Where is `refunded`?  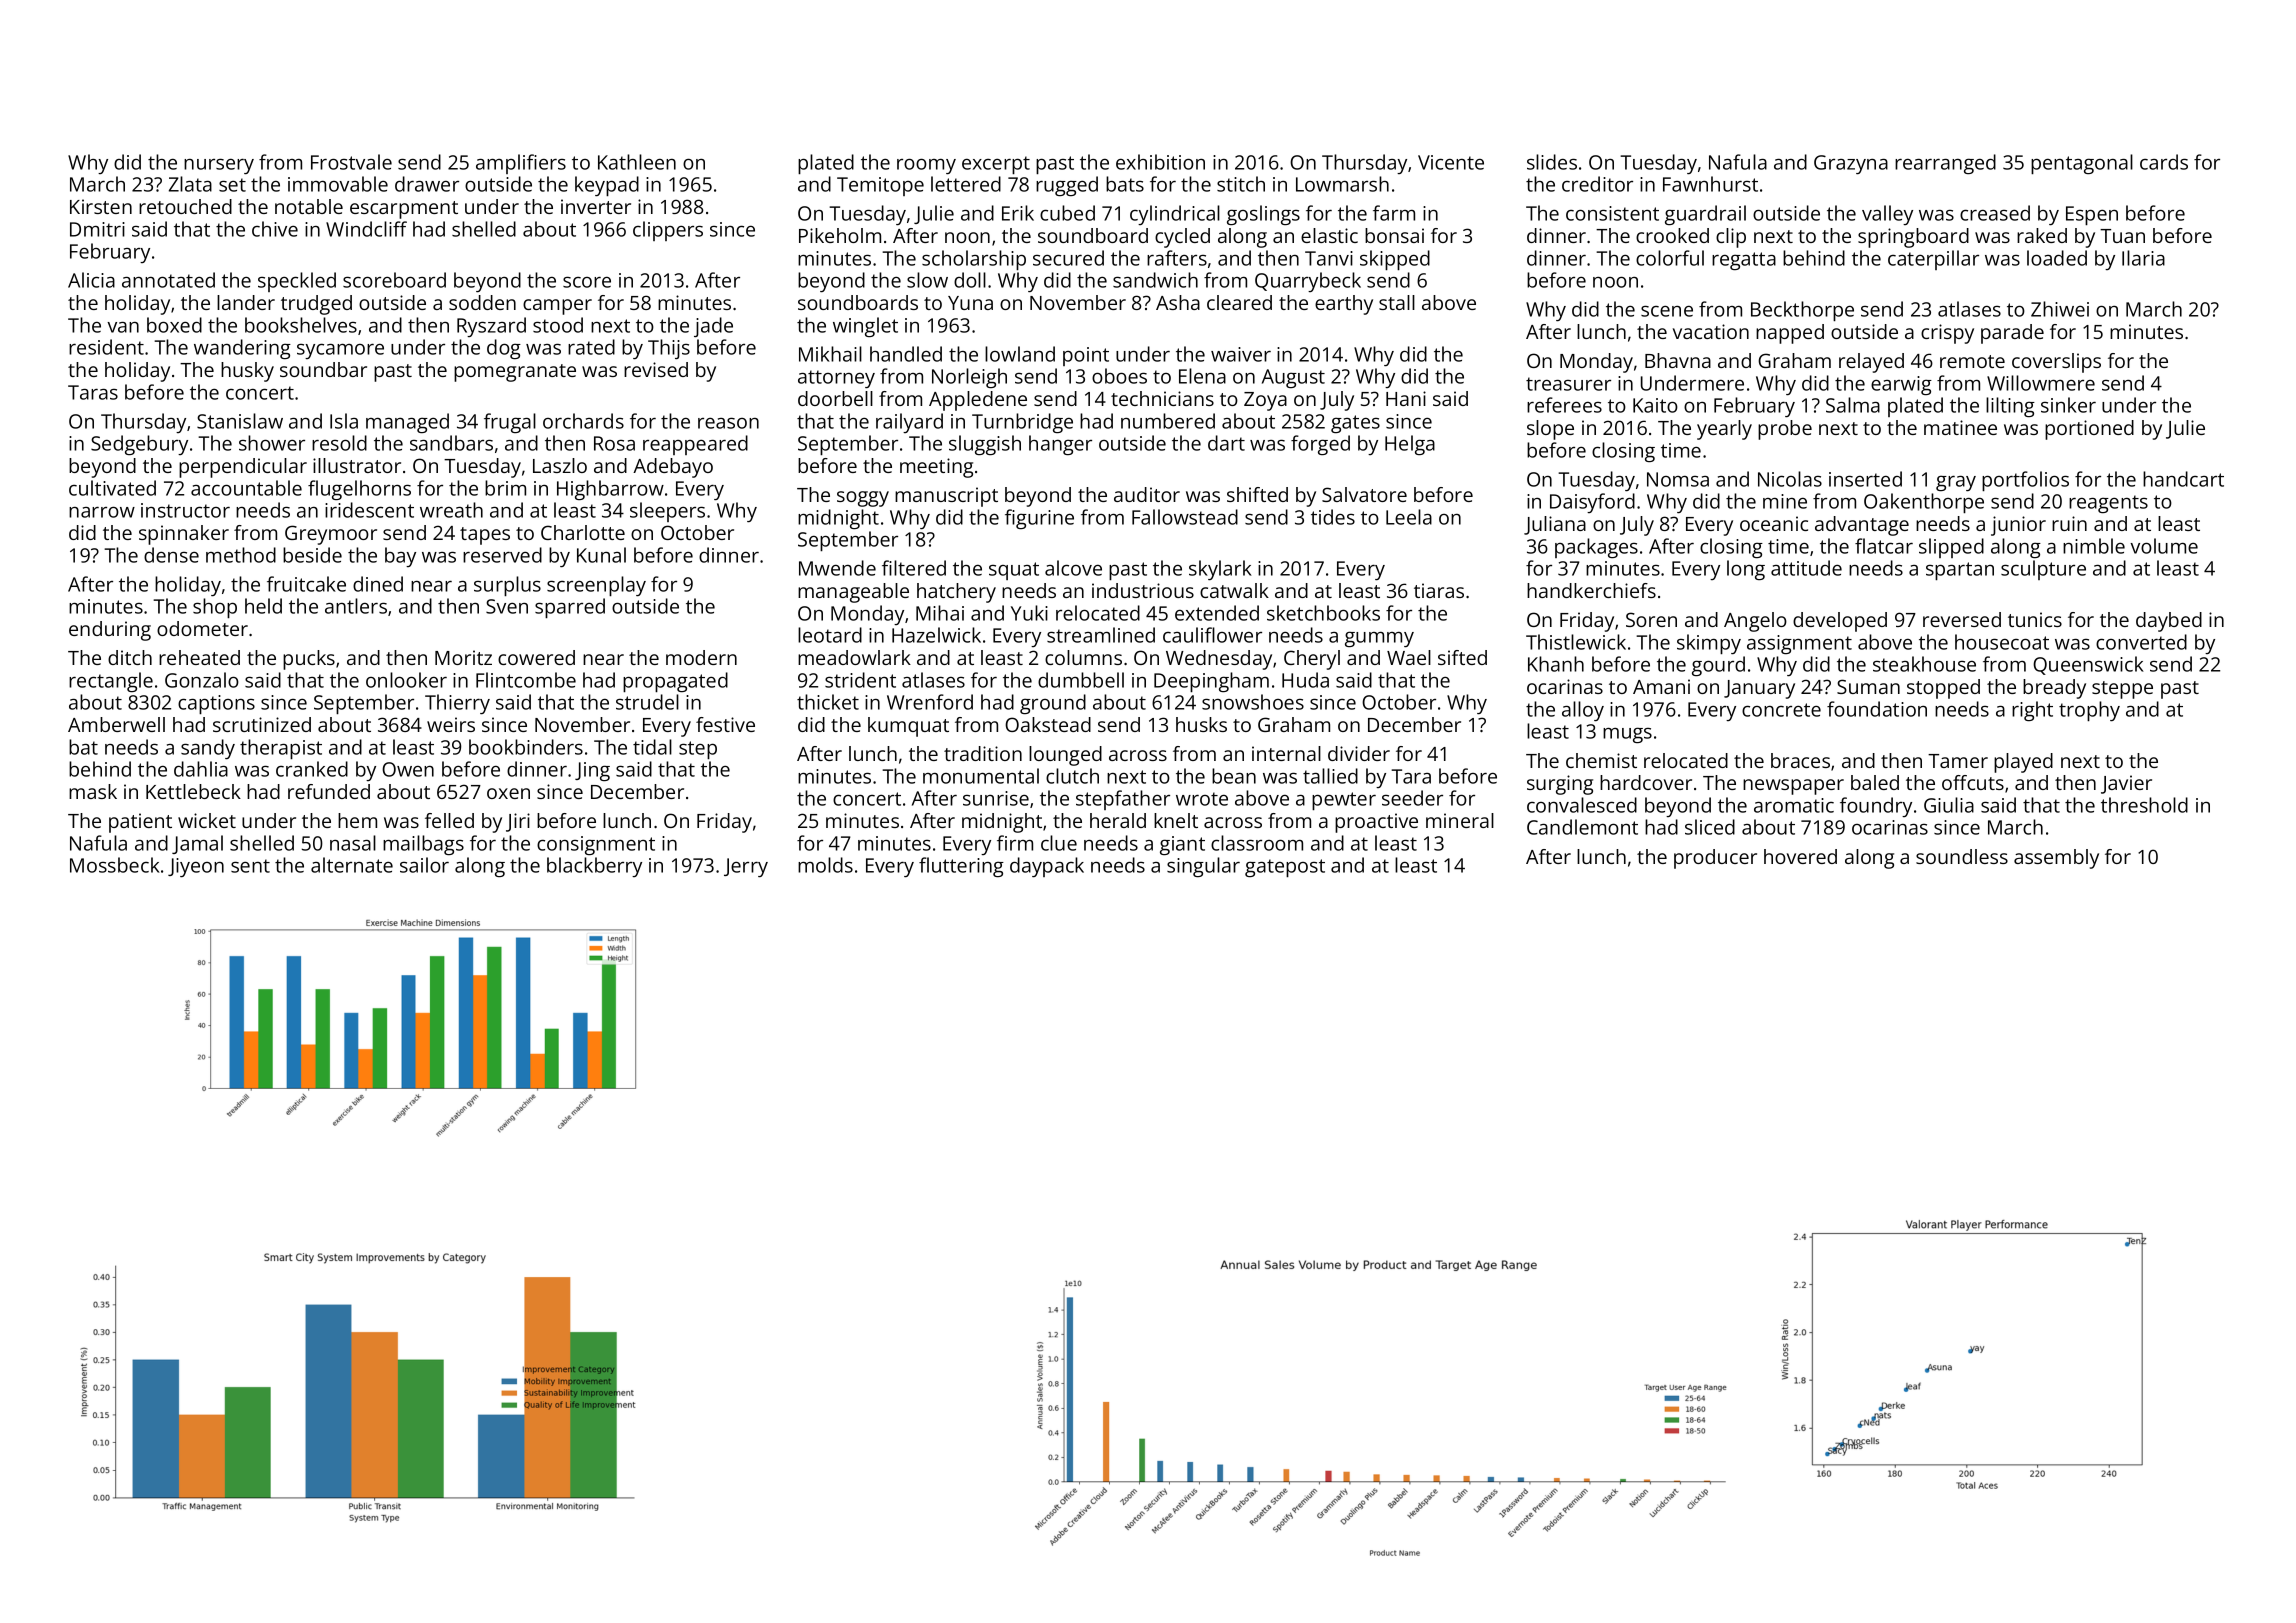
refunded is located at coordinates (329, 791).
